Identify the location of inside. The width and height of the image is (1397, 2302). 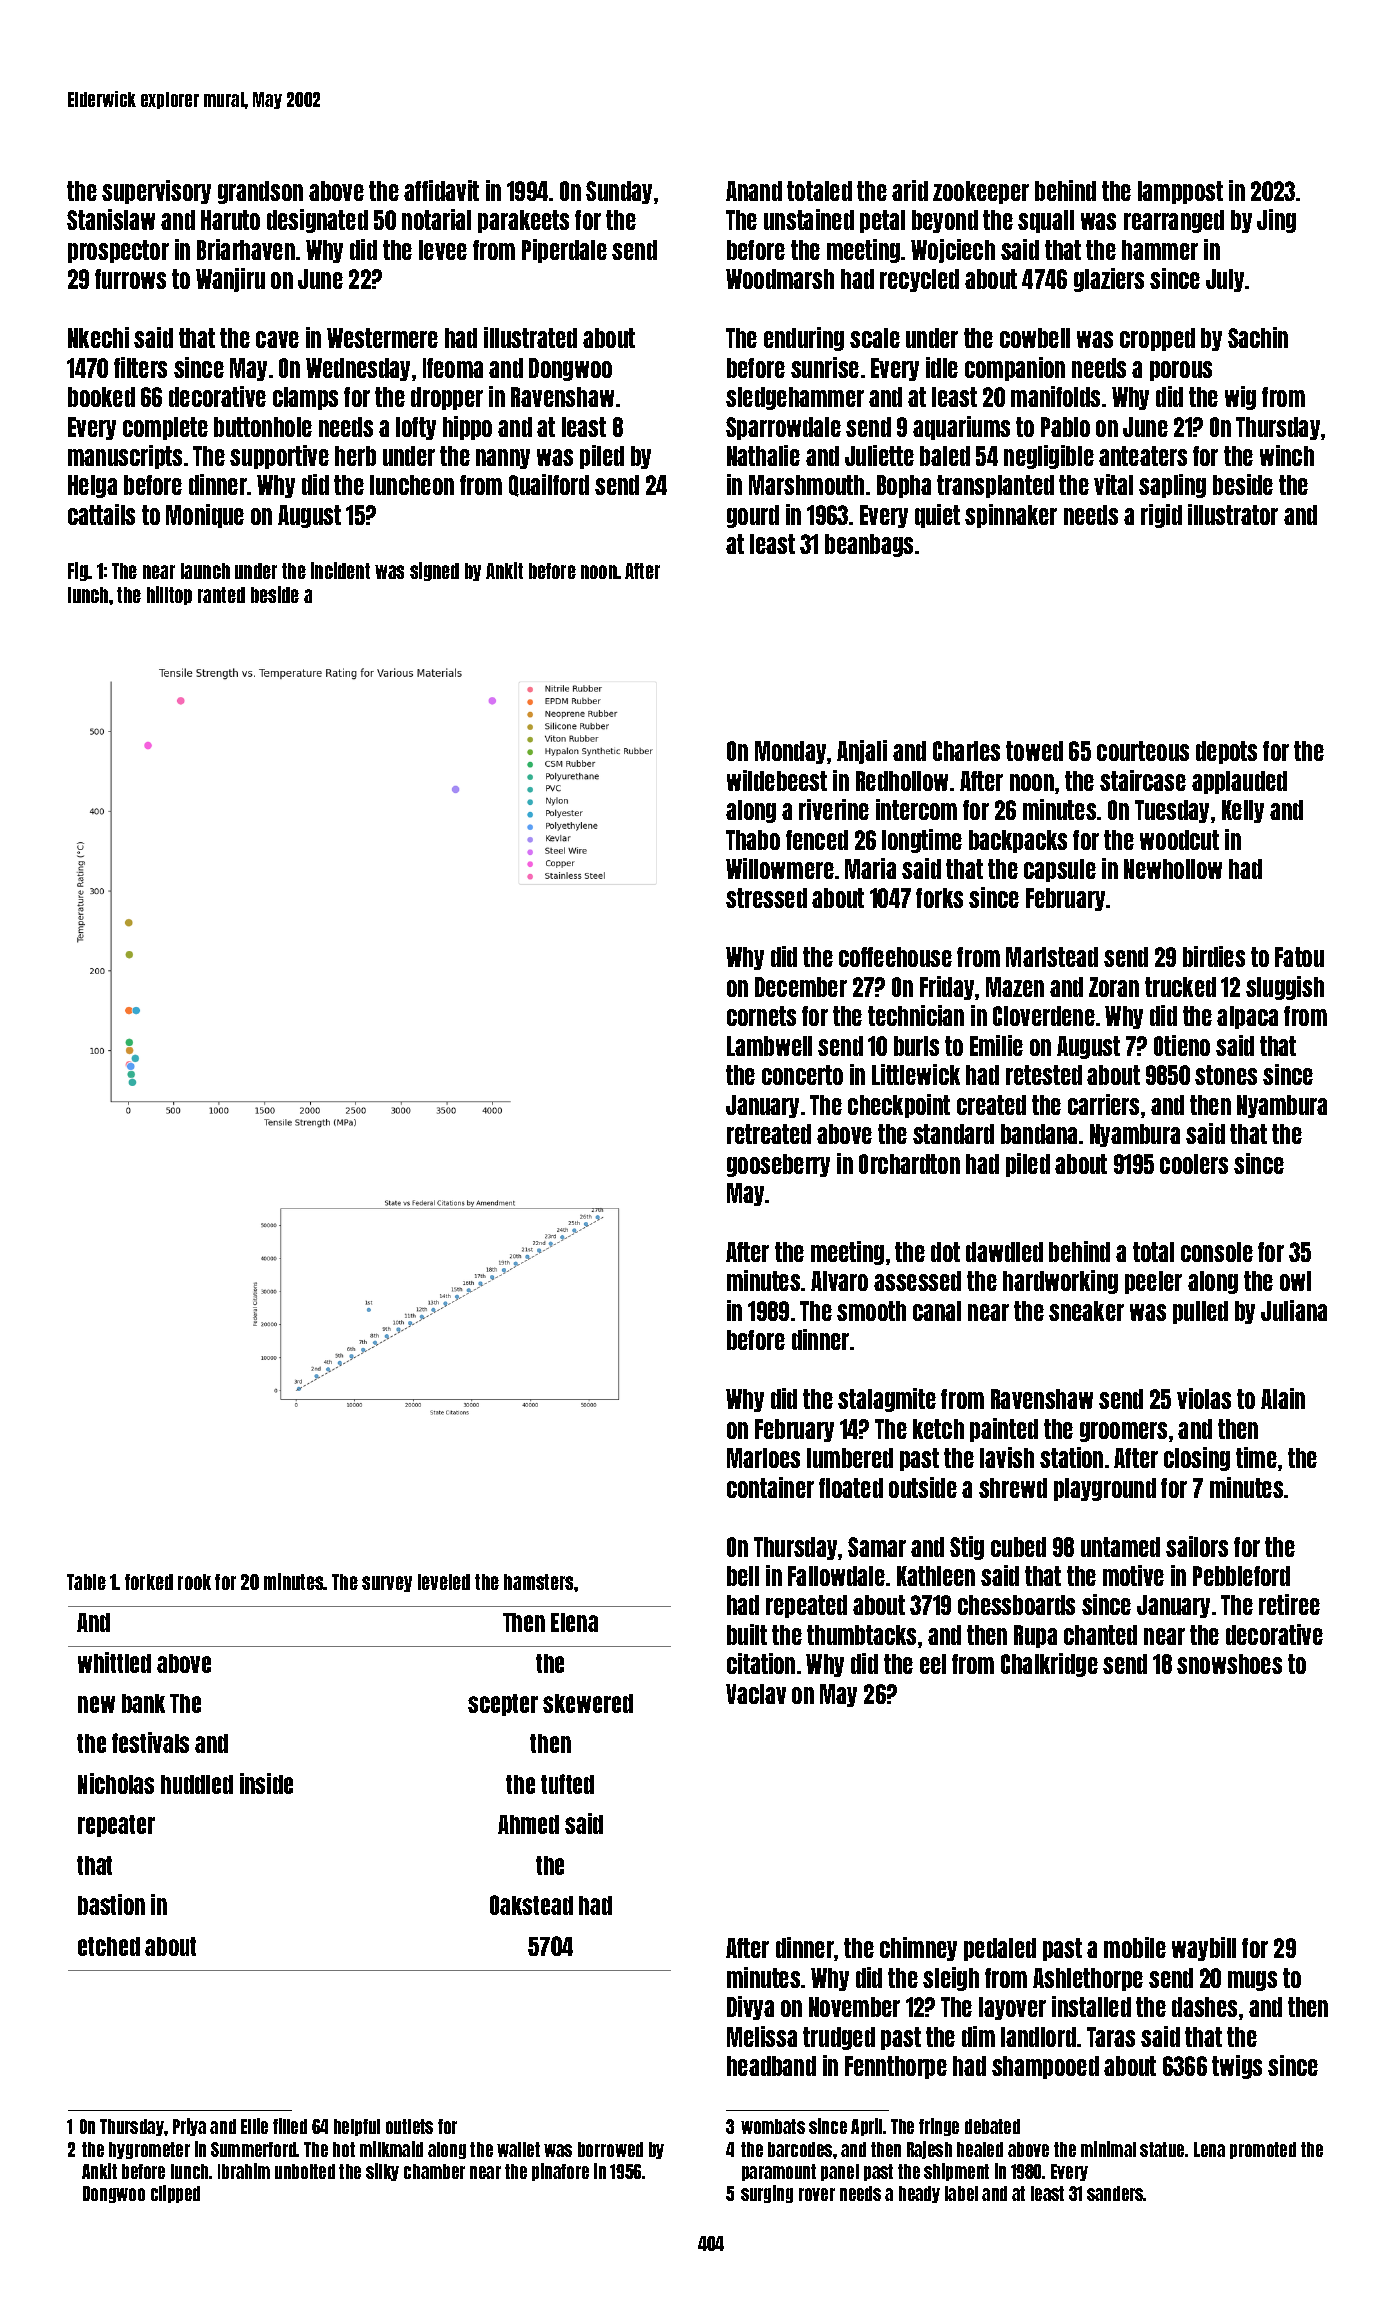
(266, 1783).
